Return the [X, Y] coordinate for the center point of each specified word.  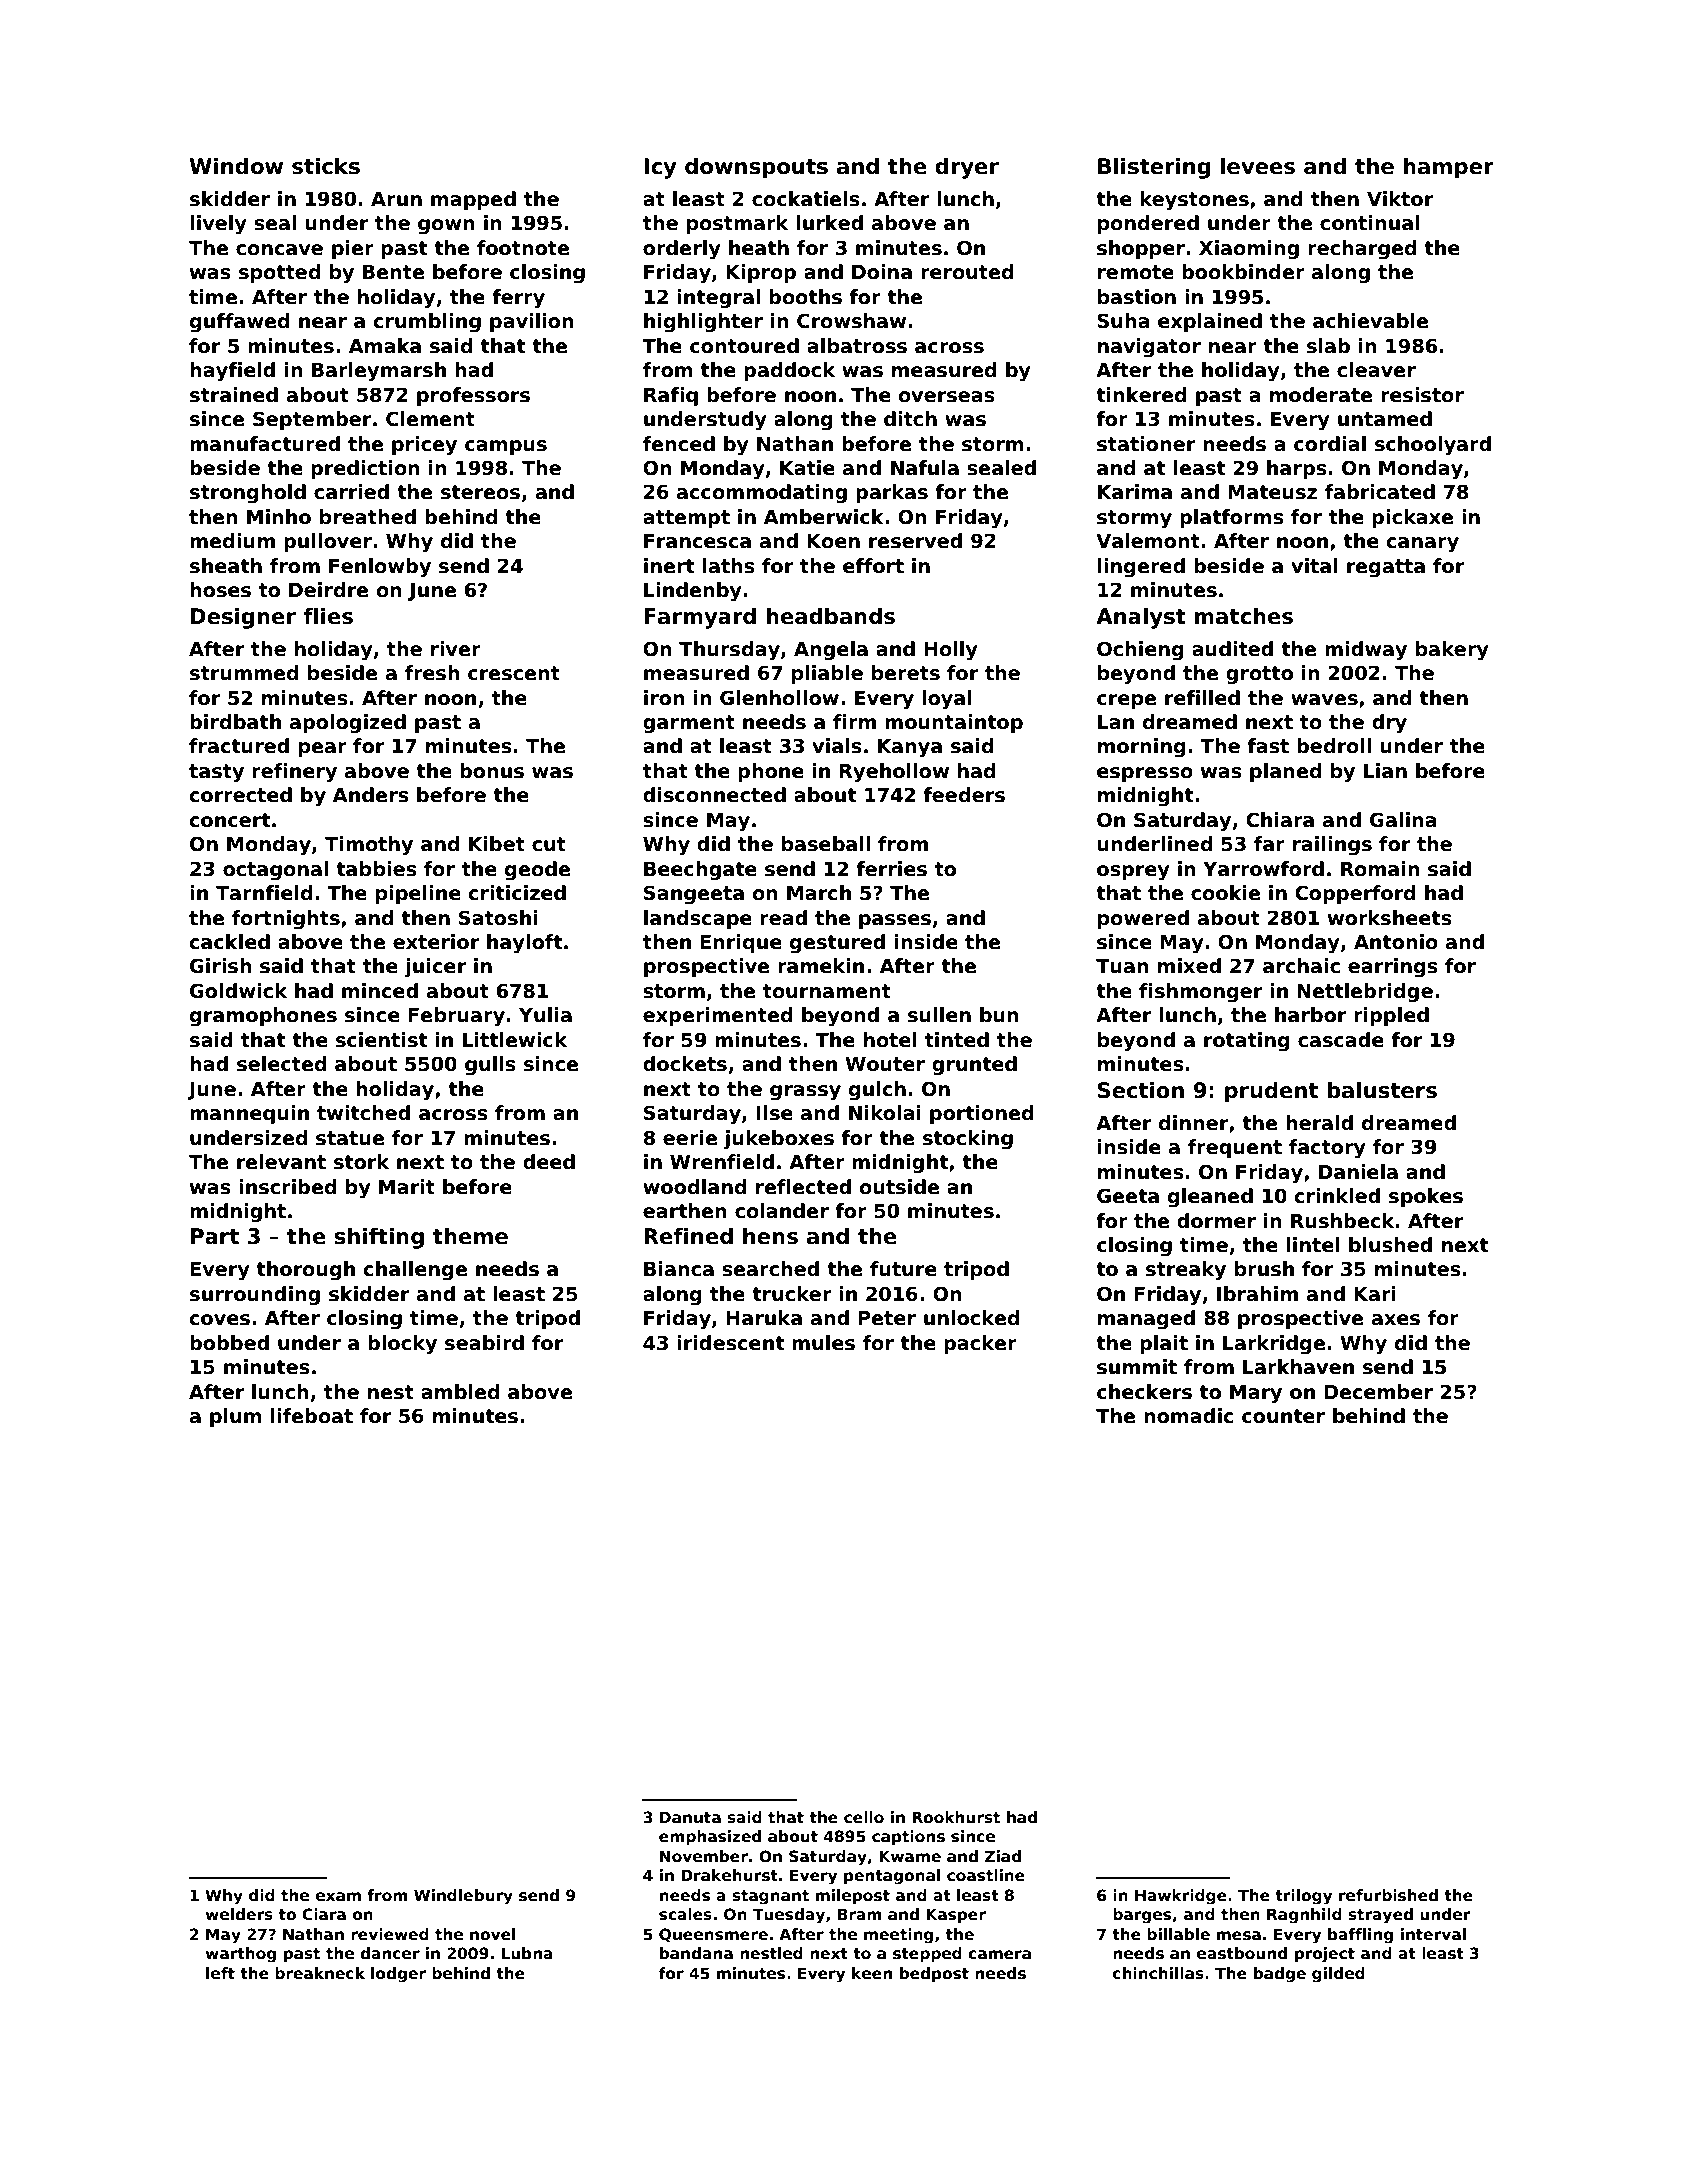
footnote [523, 248]
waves [1324, 700]
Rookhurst [956, 1817]
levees [1258, 166]
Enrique [741, 943]
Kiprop [761, 273]
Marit [407, 1187]
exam [338, 1896]
